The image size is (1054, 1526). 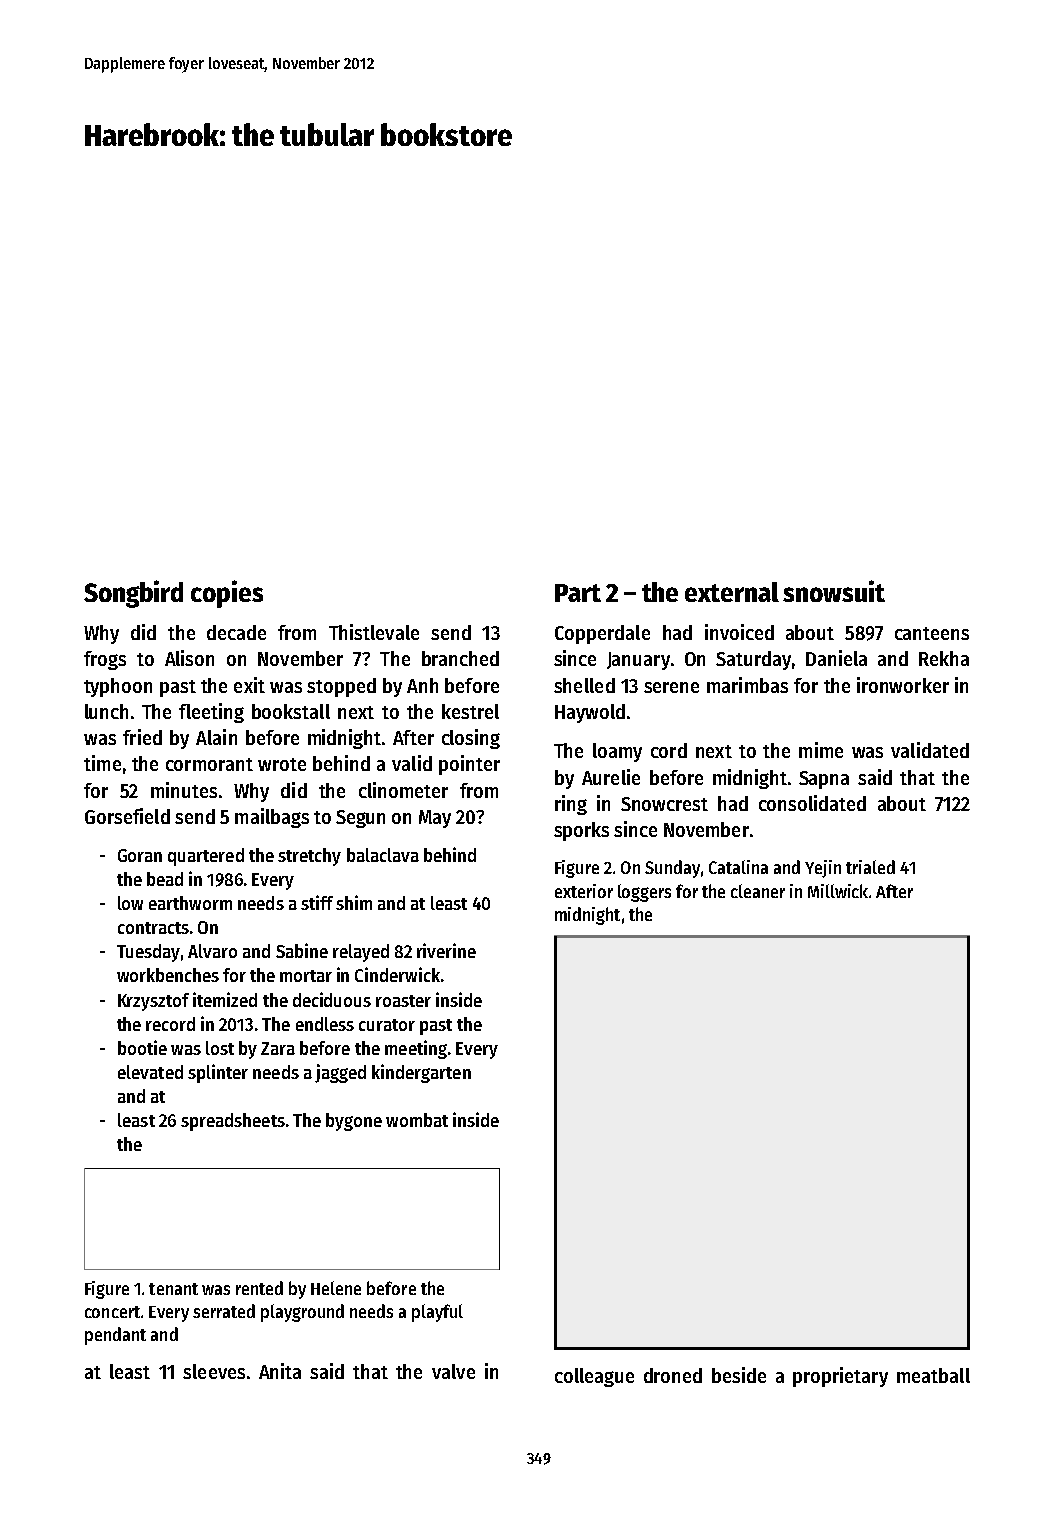 What do you see at coordinates (417, 1120) in the page?
I see `wombat` at bounding box center [417, 1120].
